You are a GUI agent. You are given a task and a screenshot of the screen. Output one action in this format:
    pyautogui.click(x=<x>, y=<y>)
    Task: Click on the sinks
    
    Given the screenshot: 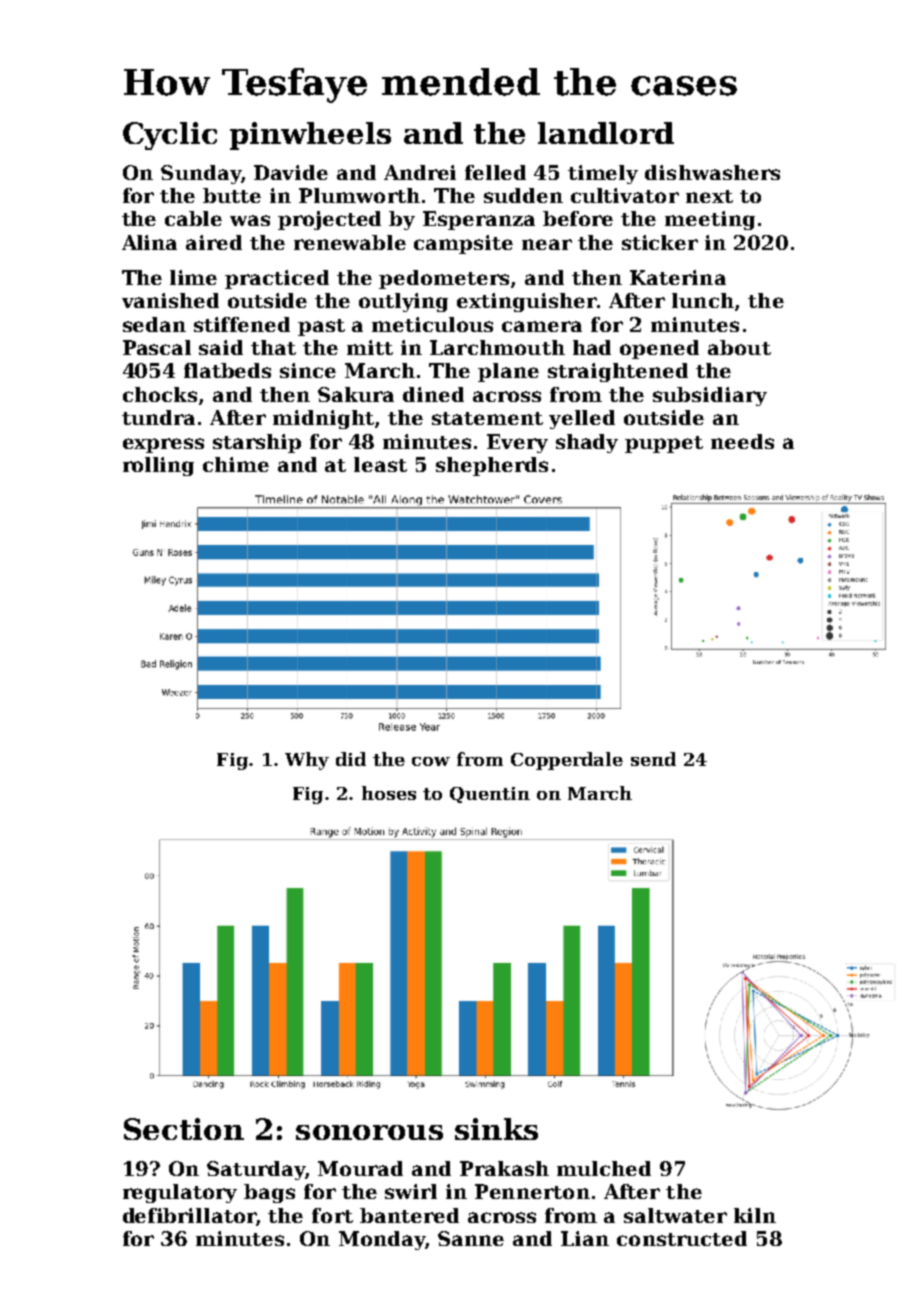 What is the action you would take?
    pyautogui.click(x=496, y=1129)
